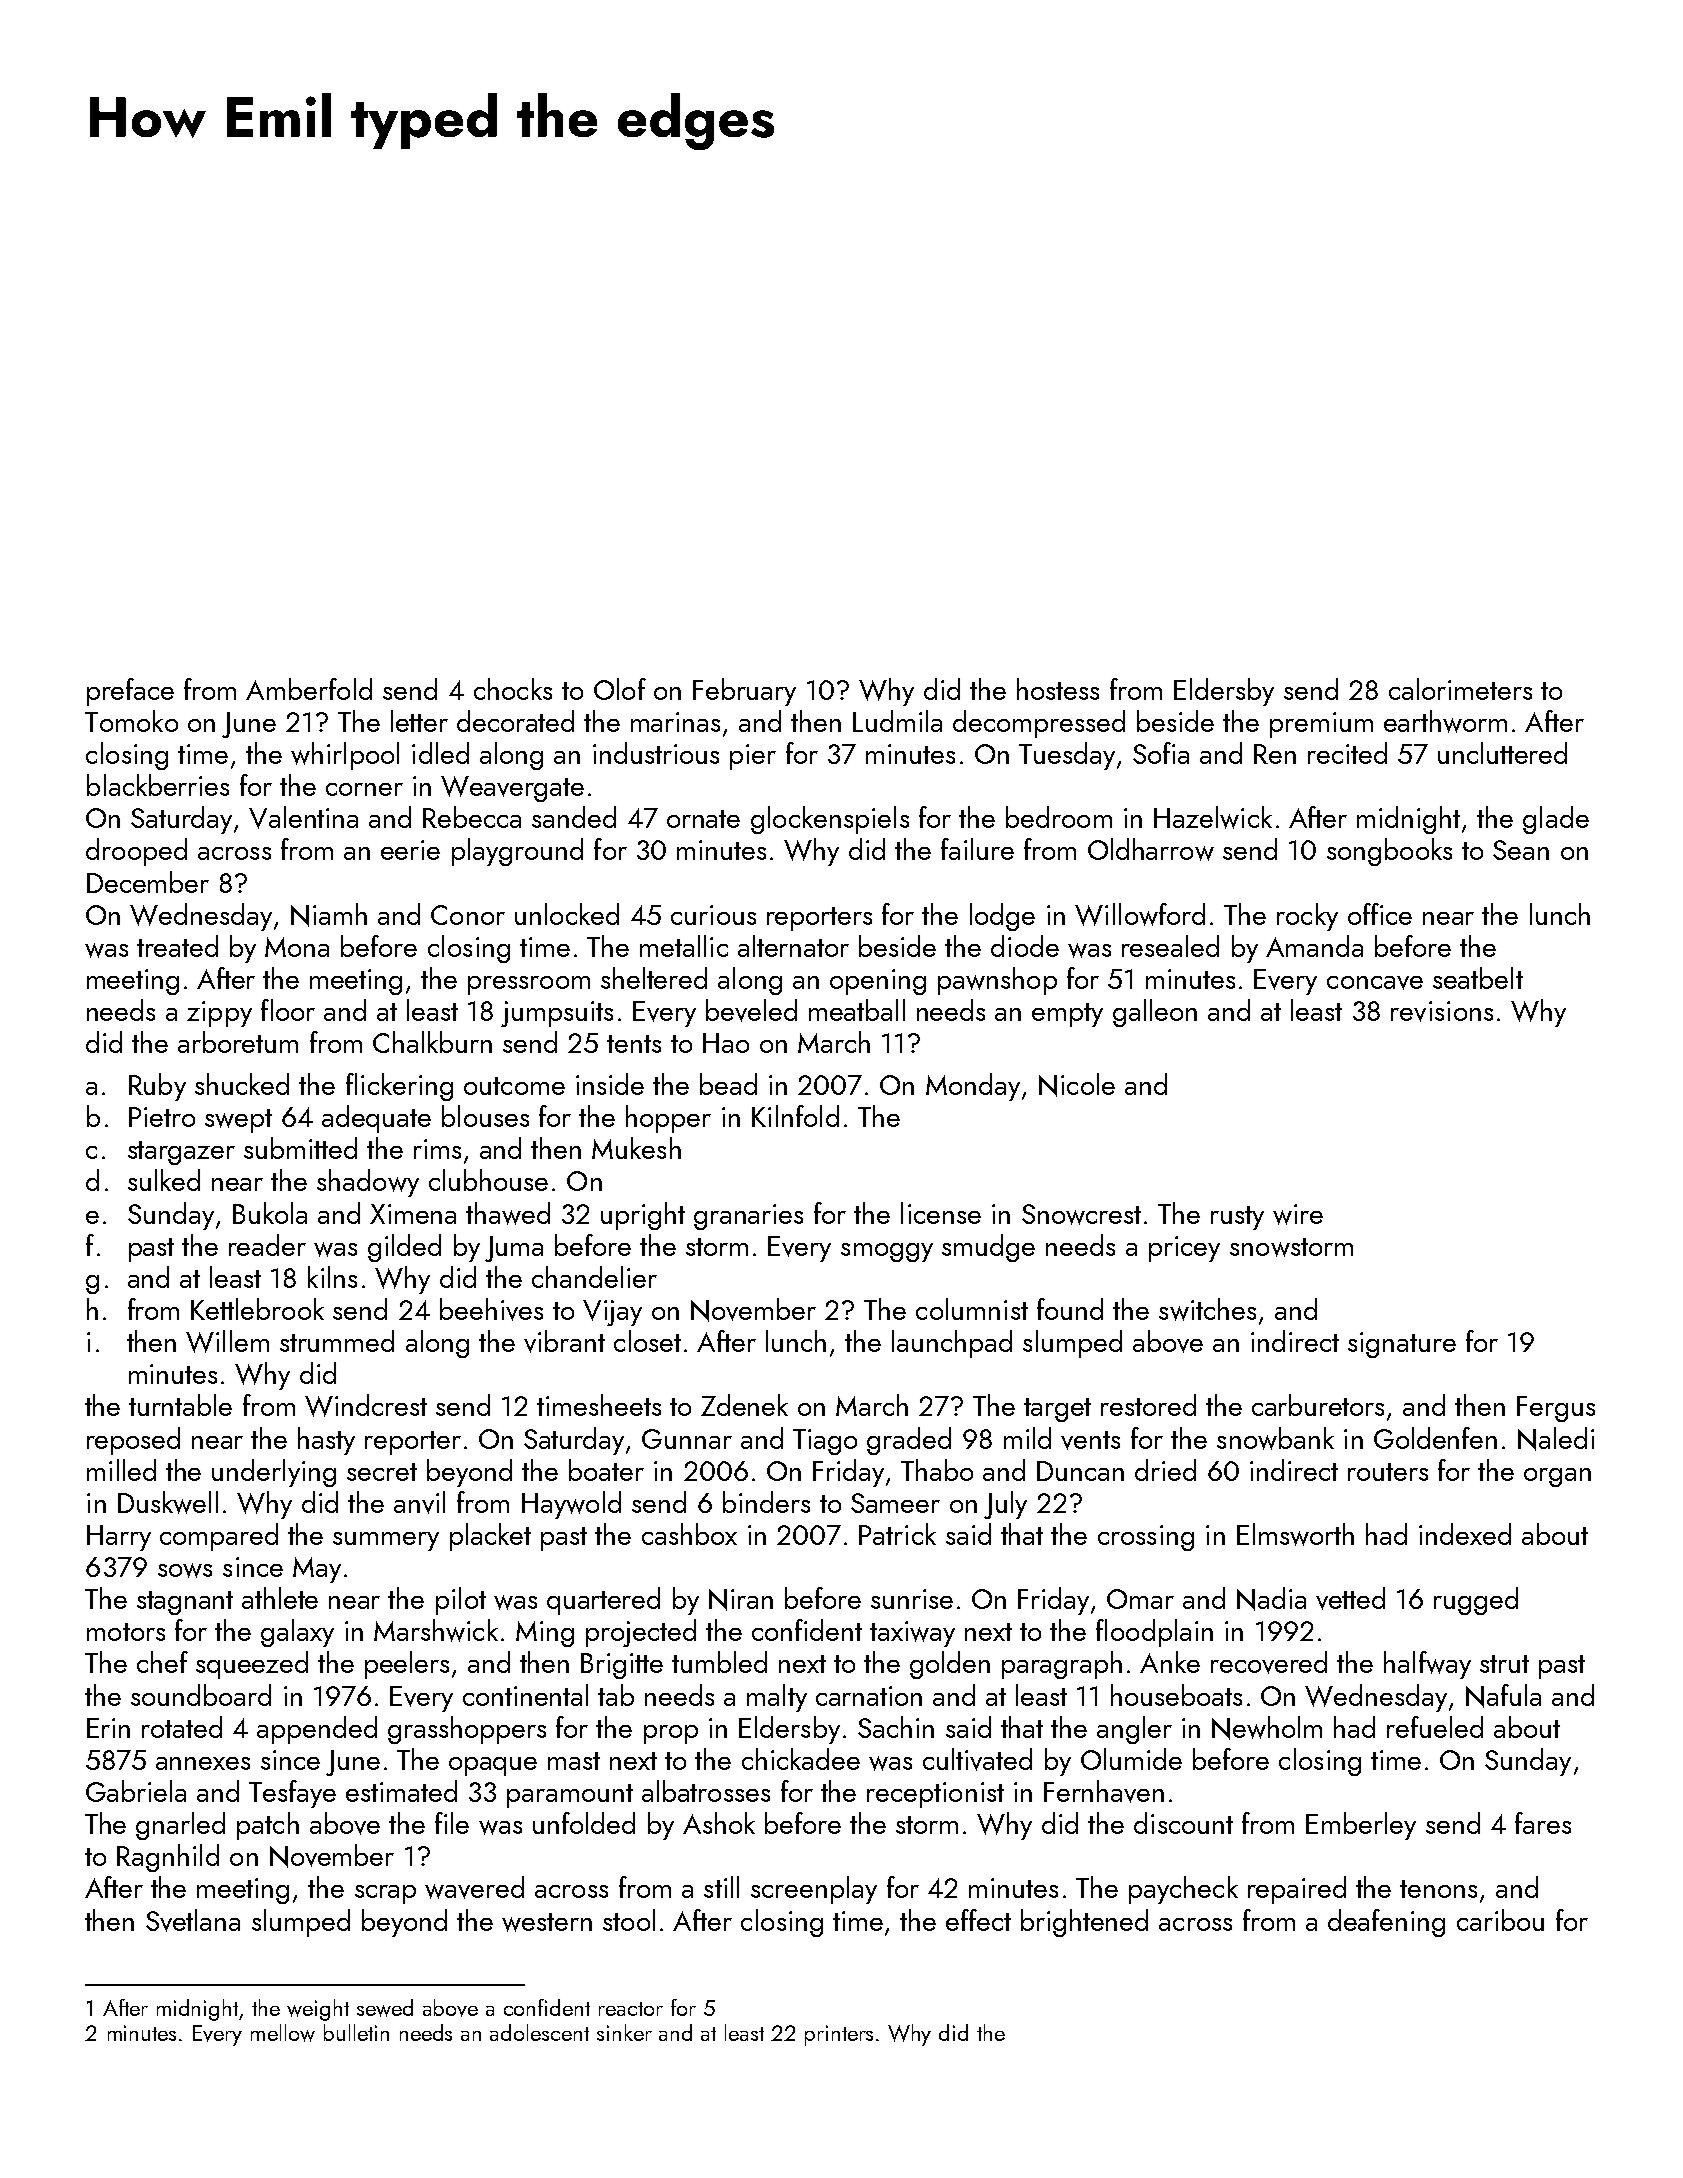 The height and width of the screenshot is (2178, 1683). Describe the element at coordinates (283, 2033) in the screenshot. I see `mellow` at that location.
